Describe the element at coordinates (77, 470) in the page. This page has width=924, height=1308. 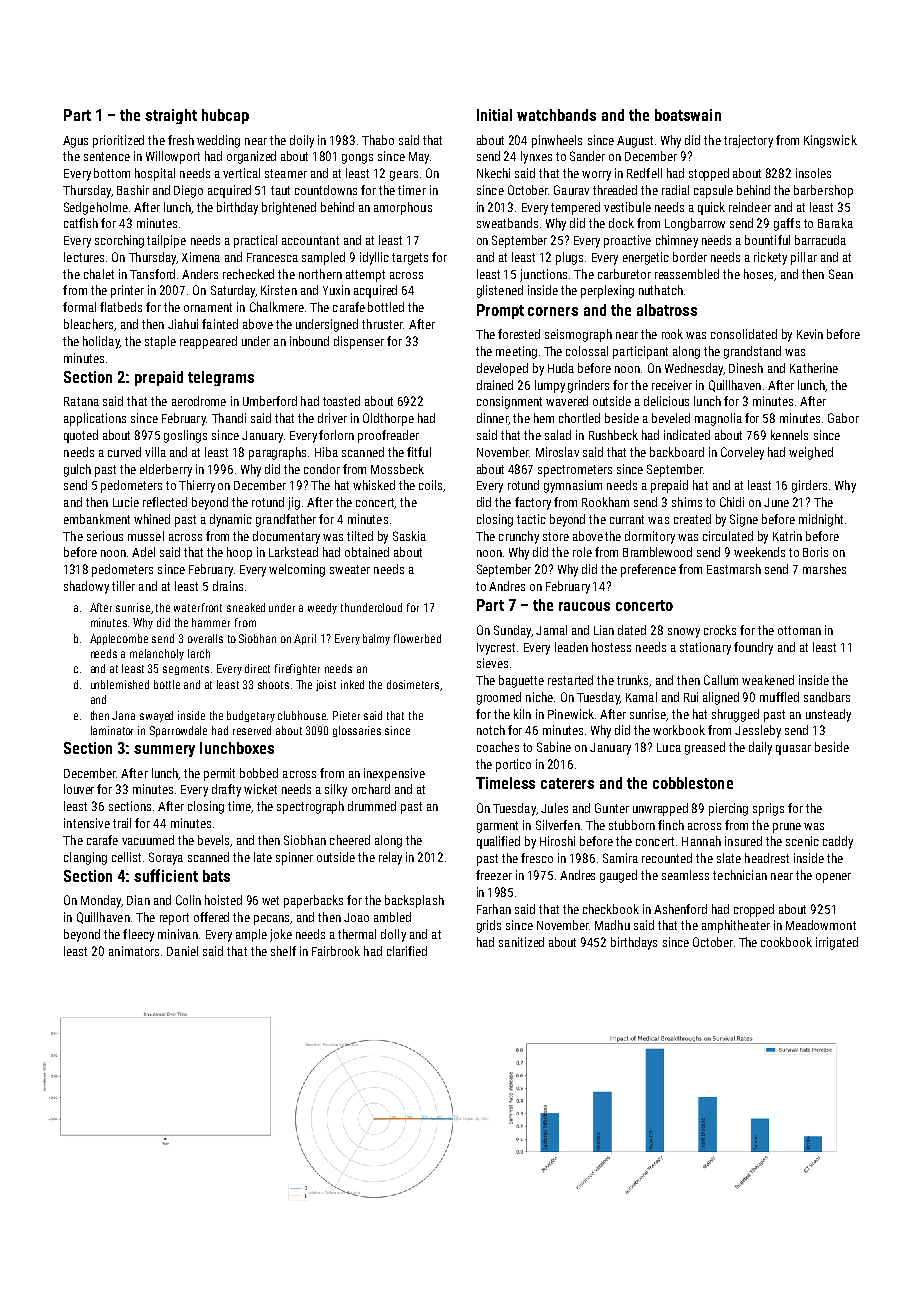
I see `gulch` at that location.
